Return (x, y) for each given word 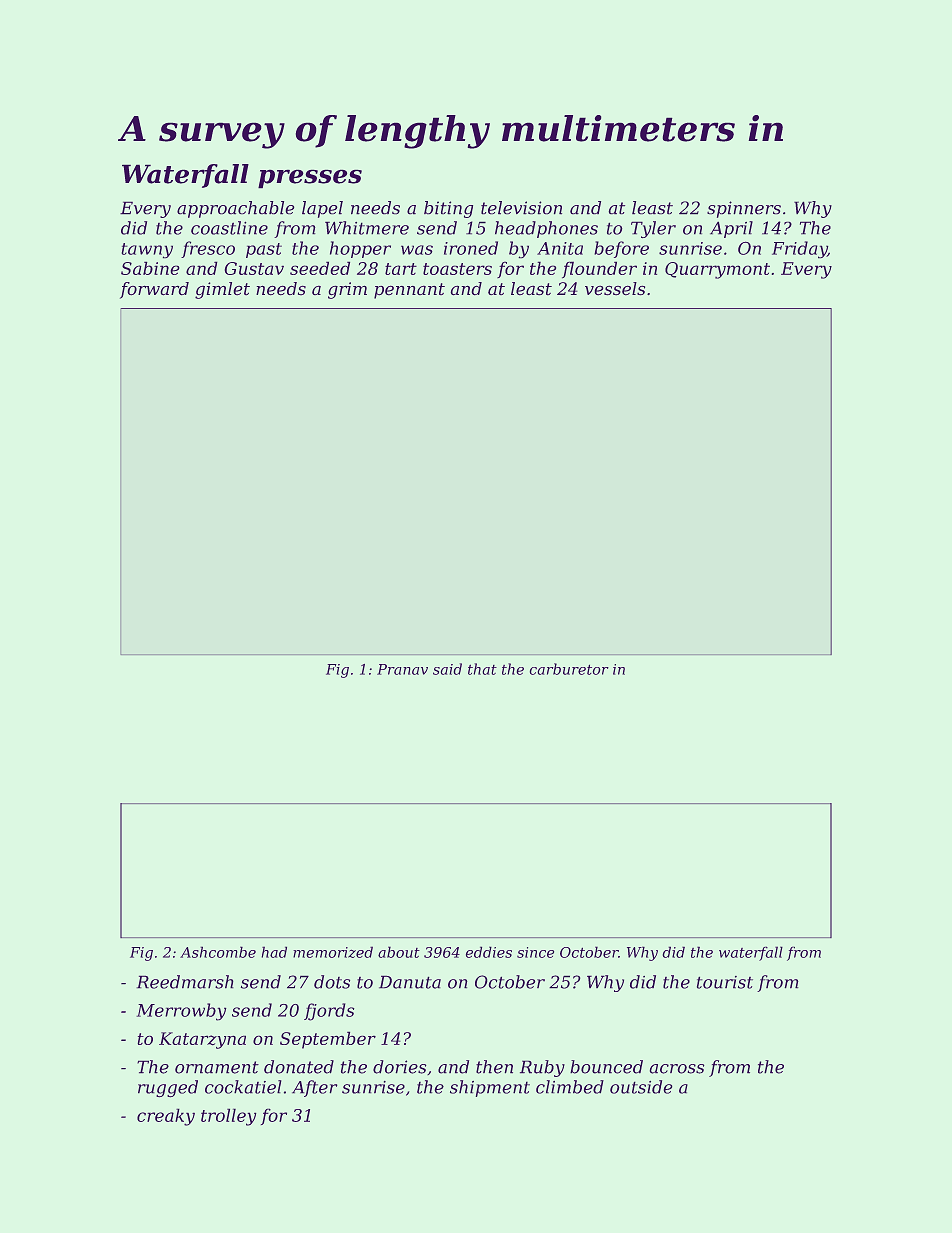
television (521, 208)
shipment (490, 1088)
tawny (147, 251)
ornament (217, 1067)
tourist (725, 982)
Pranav (402, 669)
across (677, 1069)
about (399, 952)
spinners (744, 209)
